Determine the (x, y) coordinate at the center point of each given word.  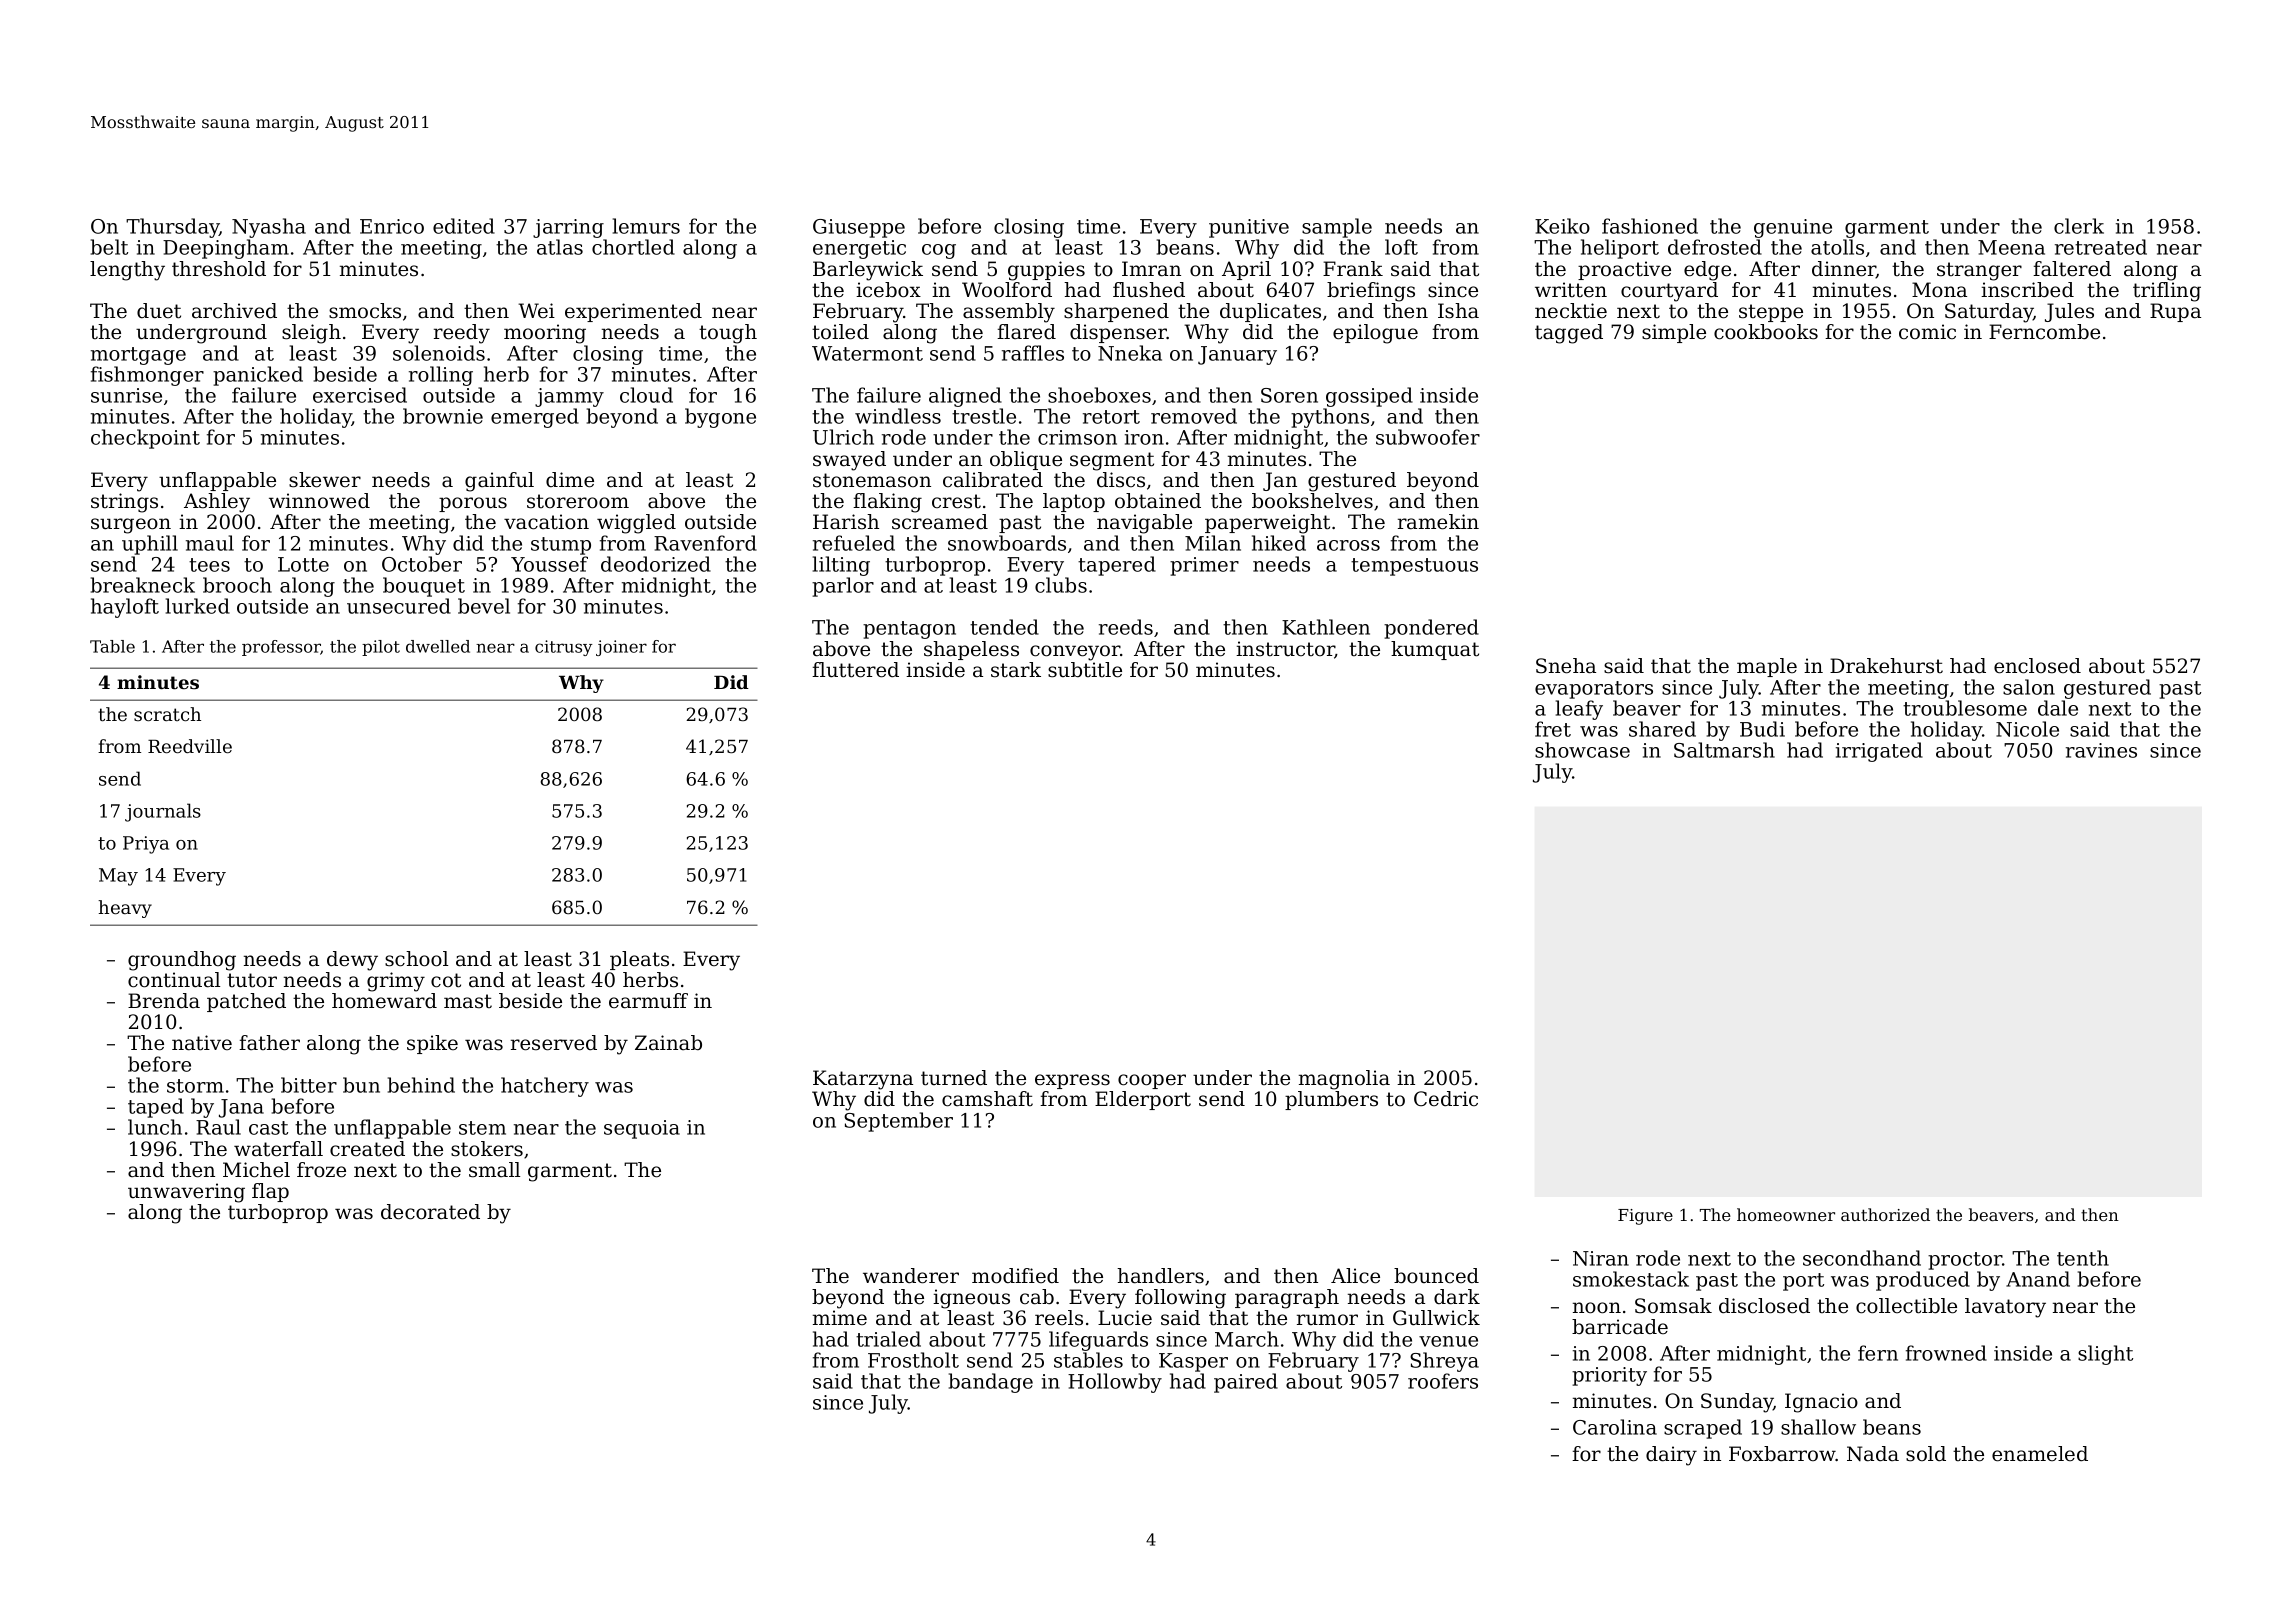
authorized (1885, 1214)
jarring (568, 228)
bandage (991, 1383)
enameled (2040, 1454)
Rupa (2175, 312)
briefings (1371, 292)
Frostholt (913, 1360)
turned (954, 1078)
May (118, 877)
